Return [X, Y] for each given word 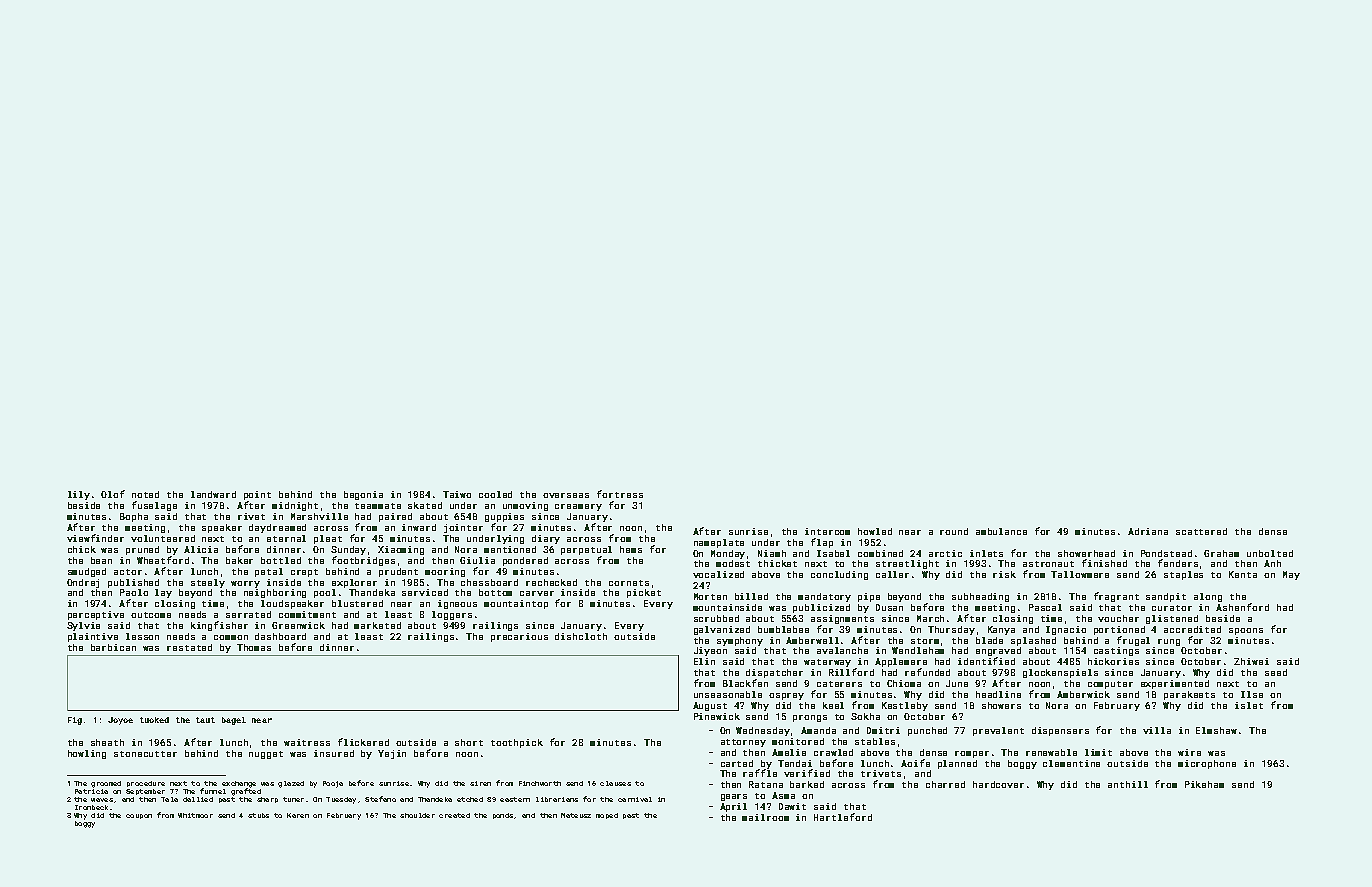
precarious [519, 637]
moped [607, 816]
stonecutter [145, 754]
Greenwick [298, 625]
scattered [1201, 531]
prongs [810, 718]
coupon [139, 816]
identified [986, 661]
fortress [620, 494]
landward [213, 494]
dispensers [1060, 731]
